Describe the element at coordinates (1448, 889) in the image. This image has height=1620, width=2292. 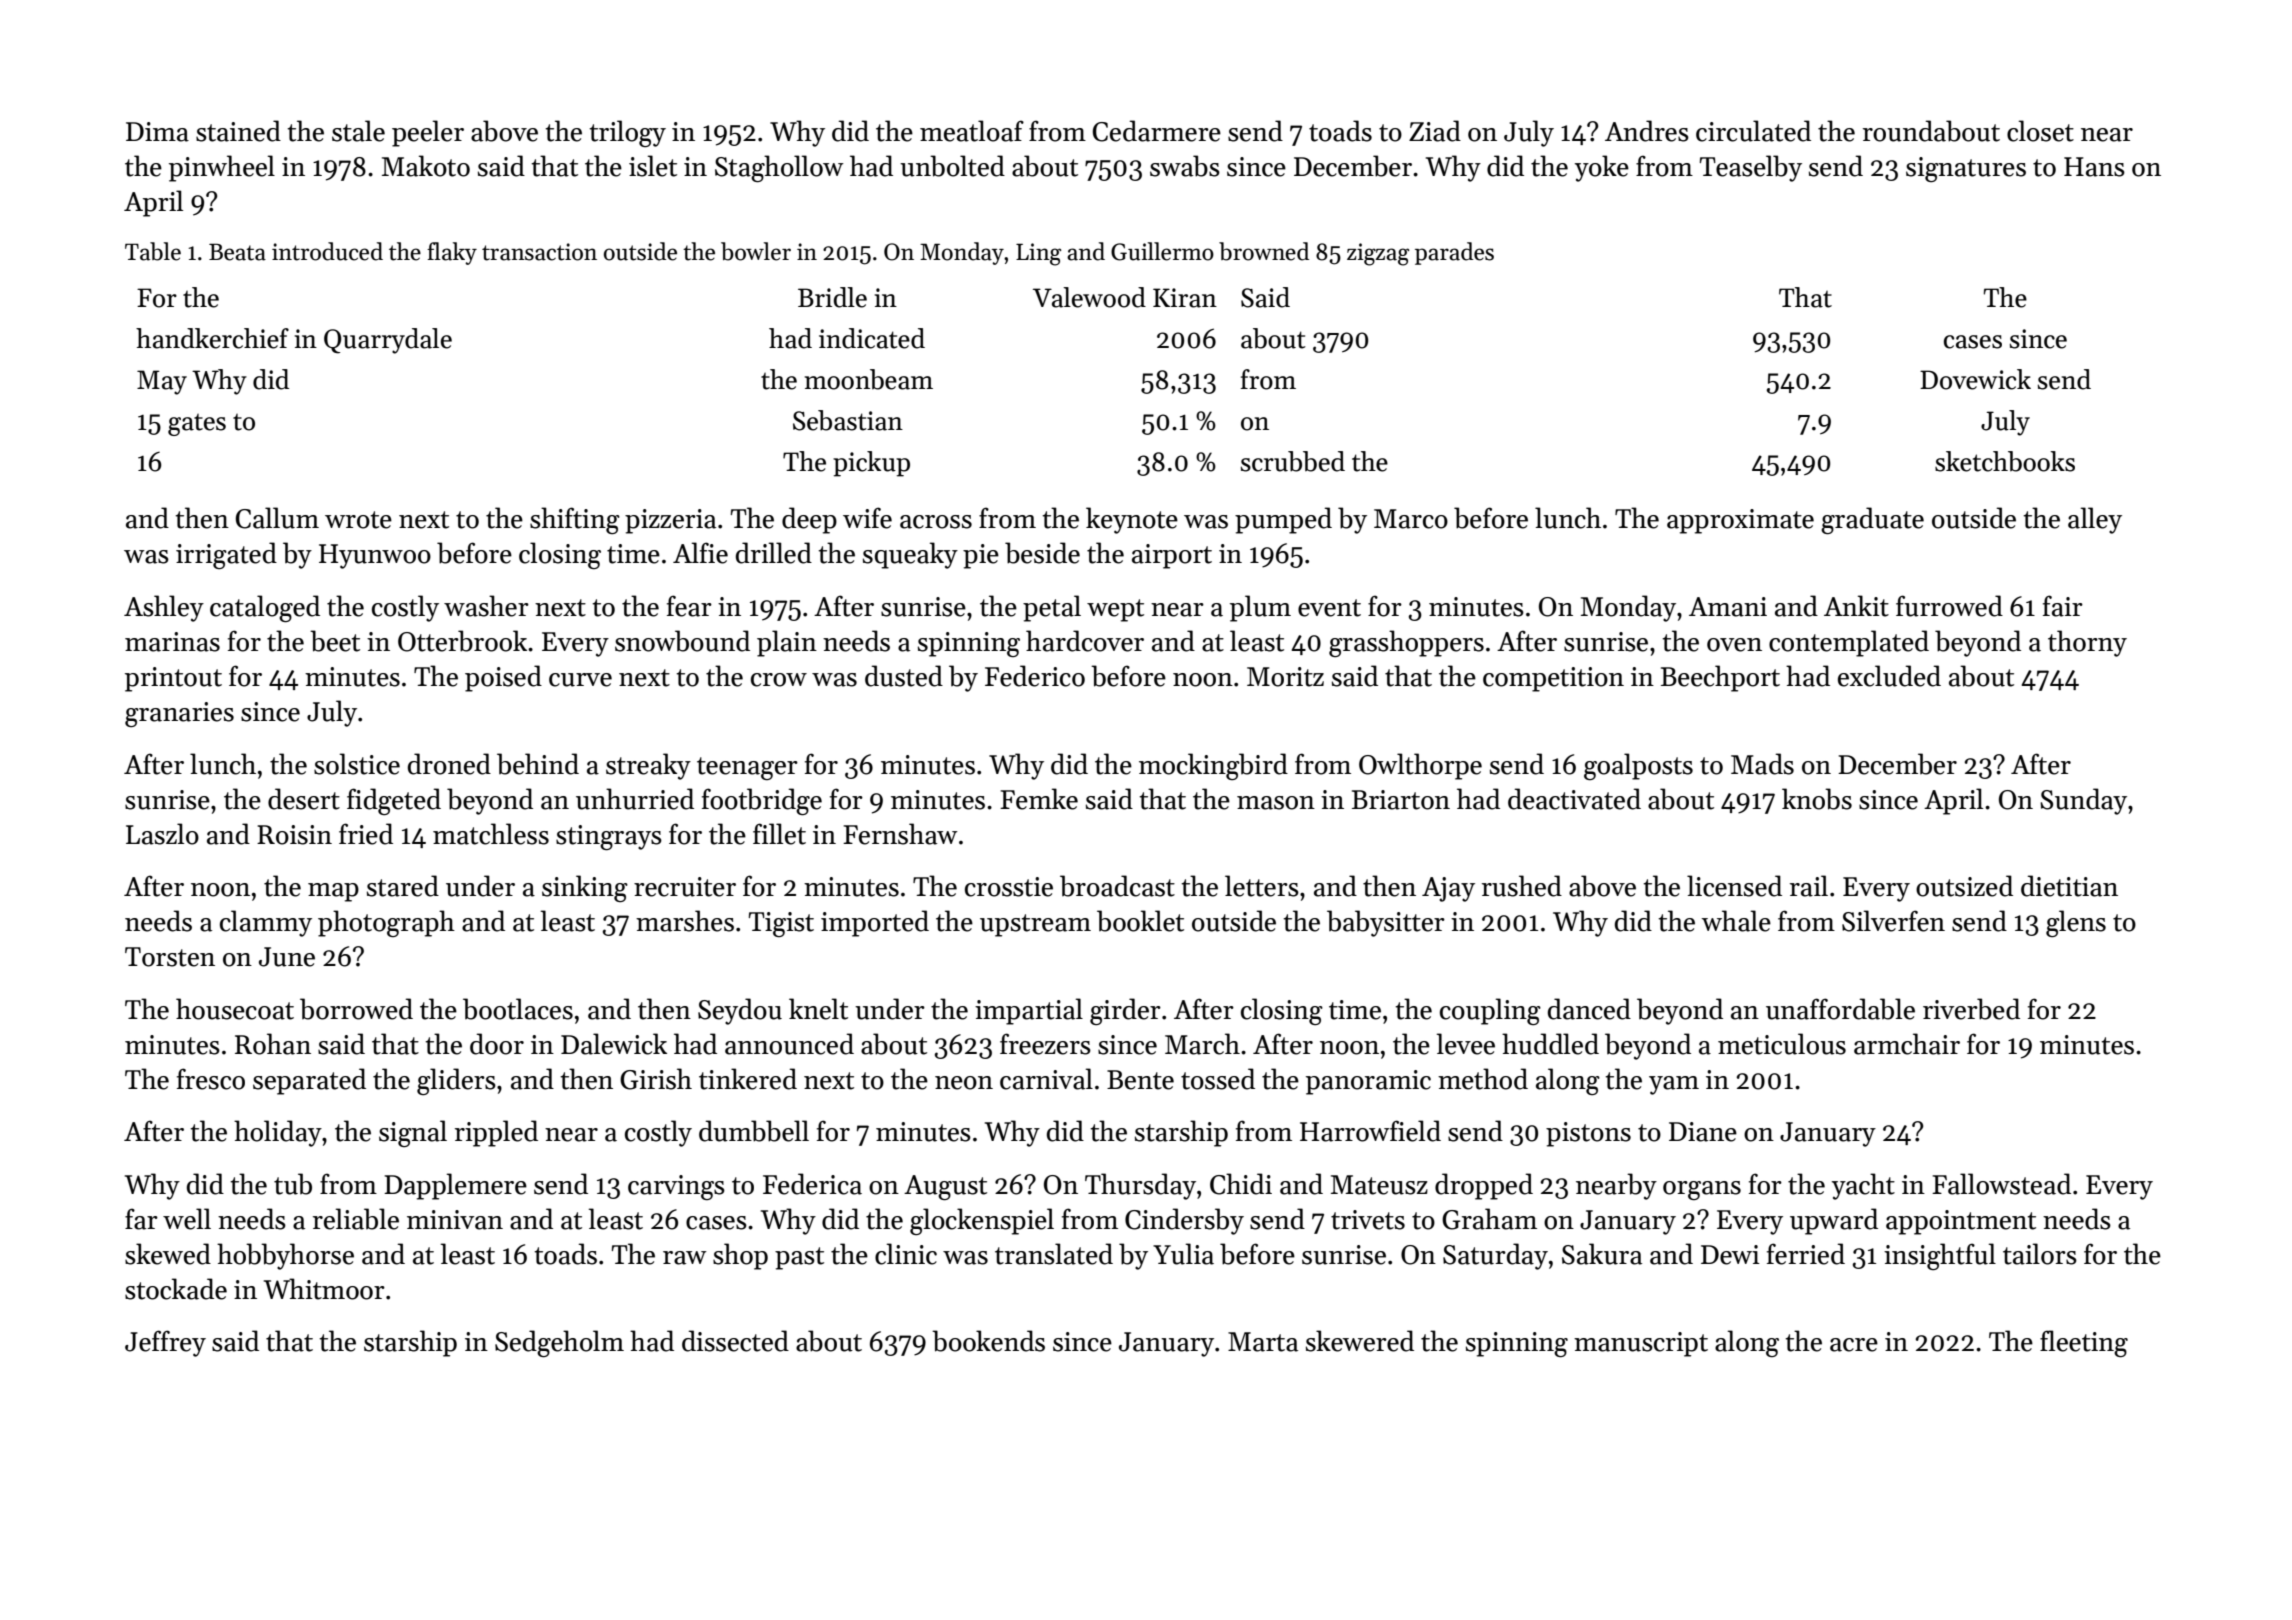
I see `Ajay` at that location.
